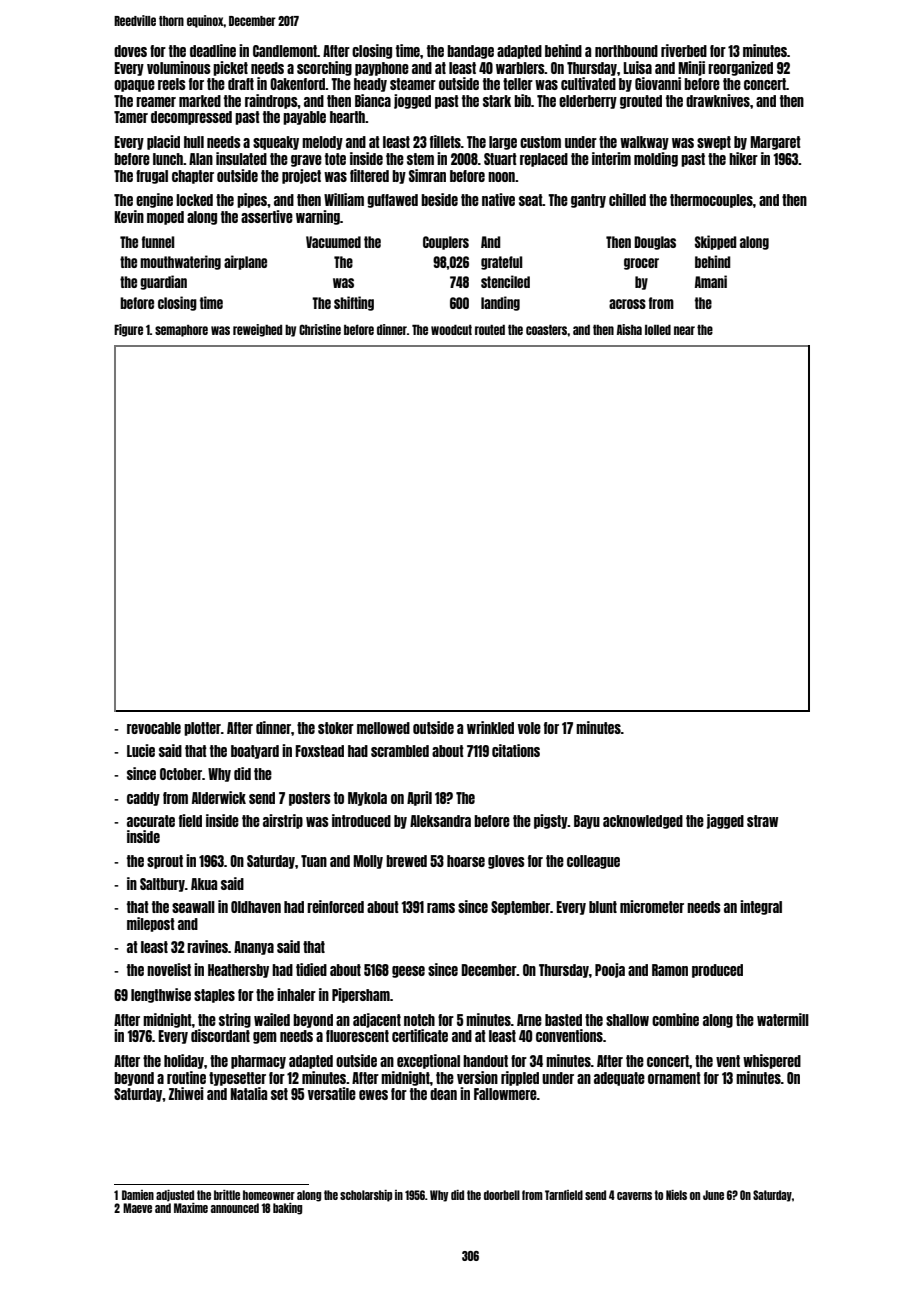 This page has height=1308, width=924. Describe the element at coordinates (772, 1061) in the page. I see `whispered` at that location.
